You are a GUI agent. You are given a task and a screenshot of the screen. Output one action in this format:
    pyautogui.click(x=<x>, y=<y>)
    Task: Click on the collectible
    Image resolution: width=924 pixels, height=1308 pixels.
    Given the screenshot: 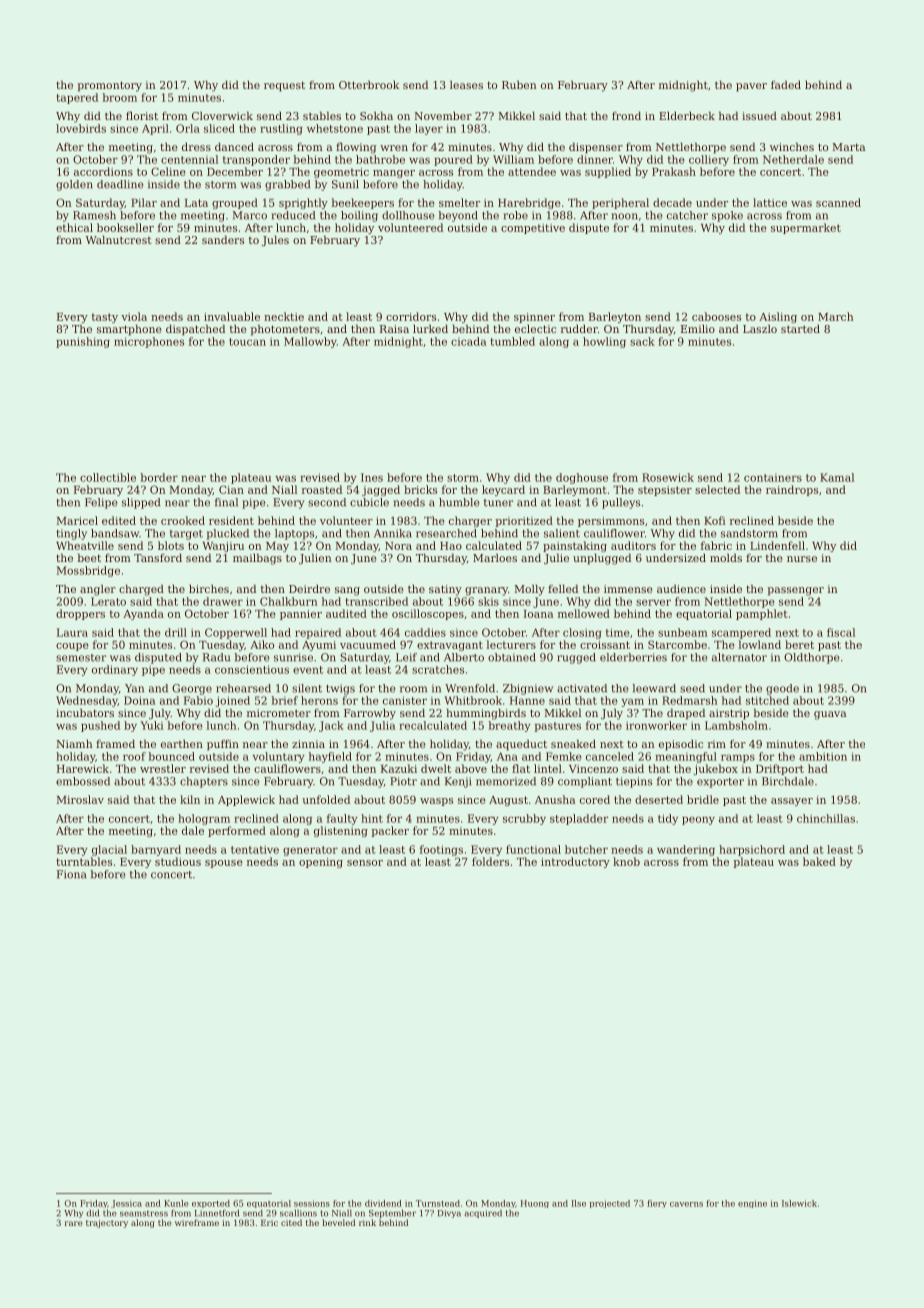 What is the action you would take?
    pyautogui.click(x=108, y=477)
